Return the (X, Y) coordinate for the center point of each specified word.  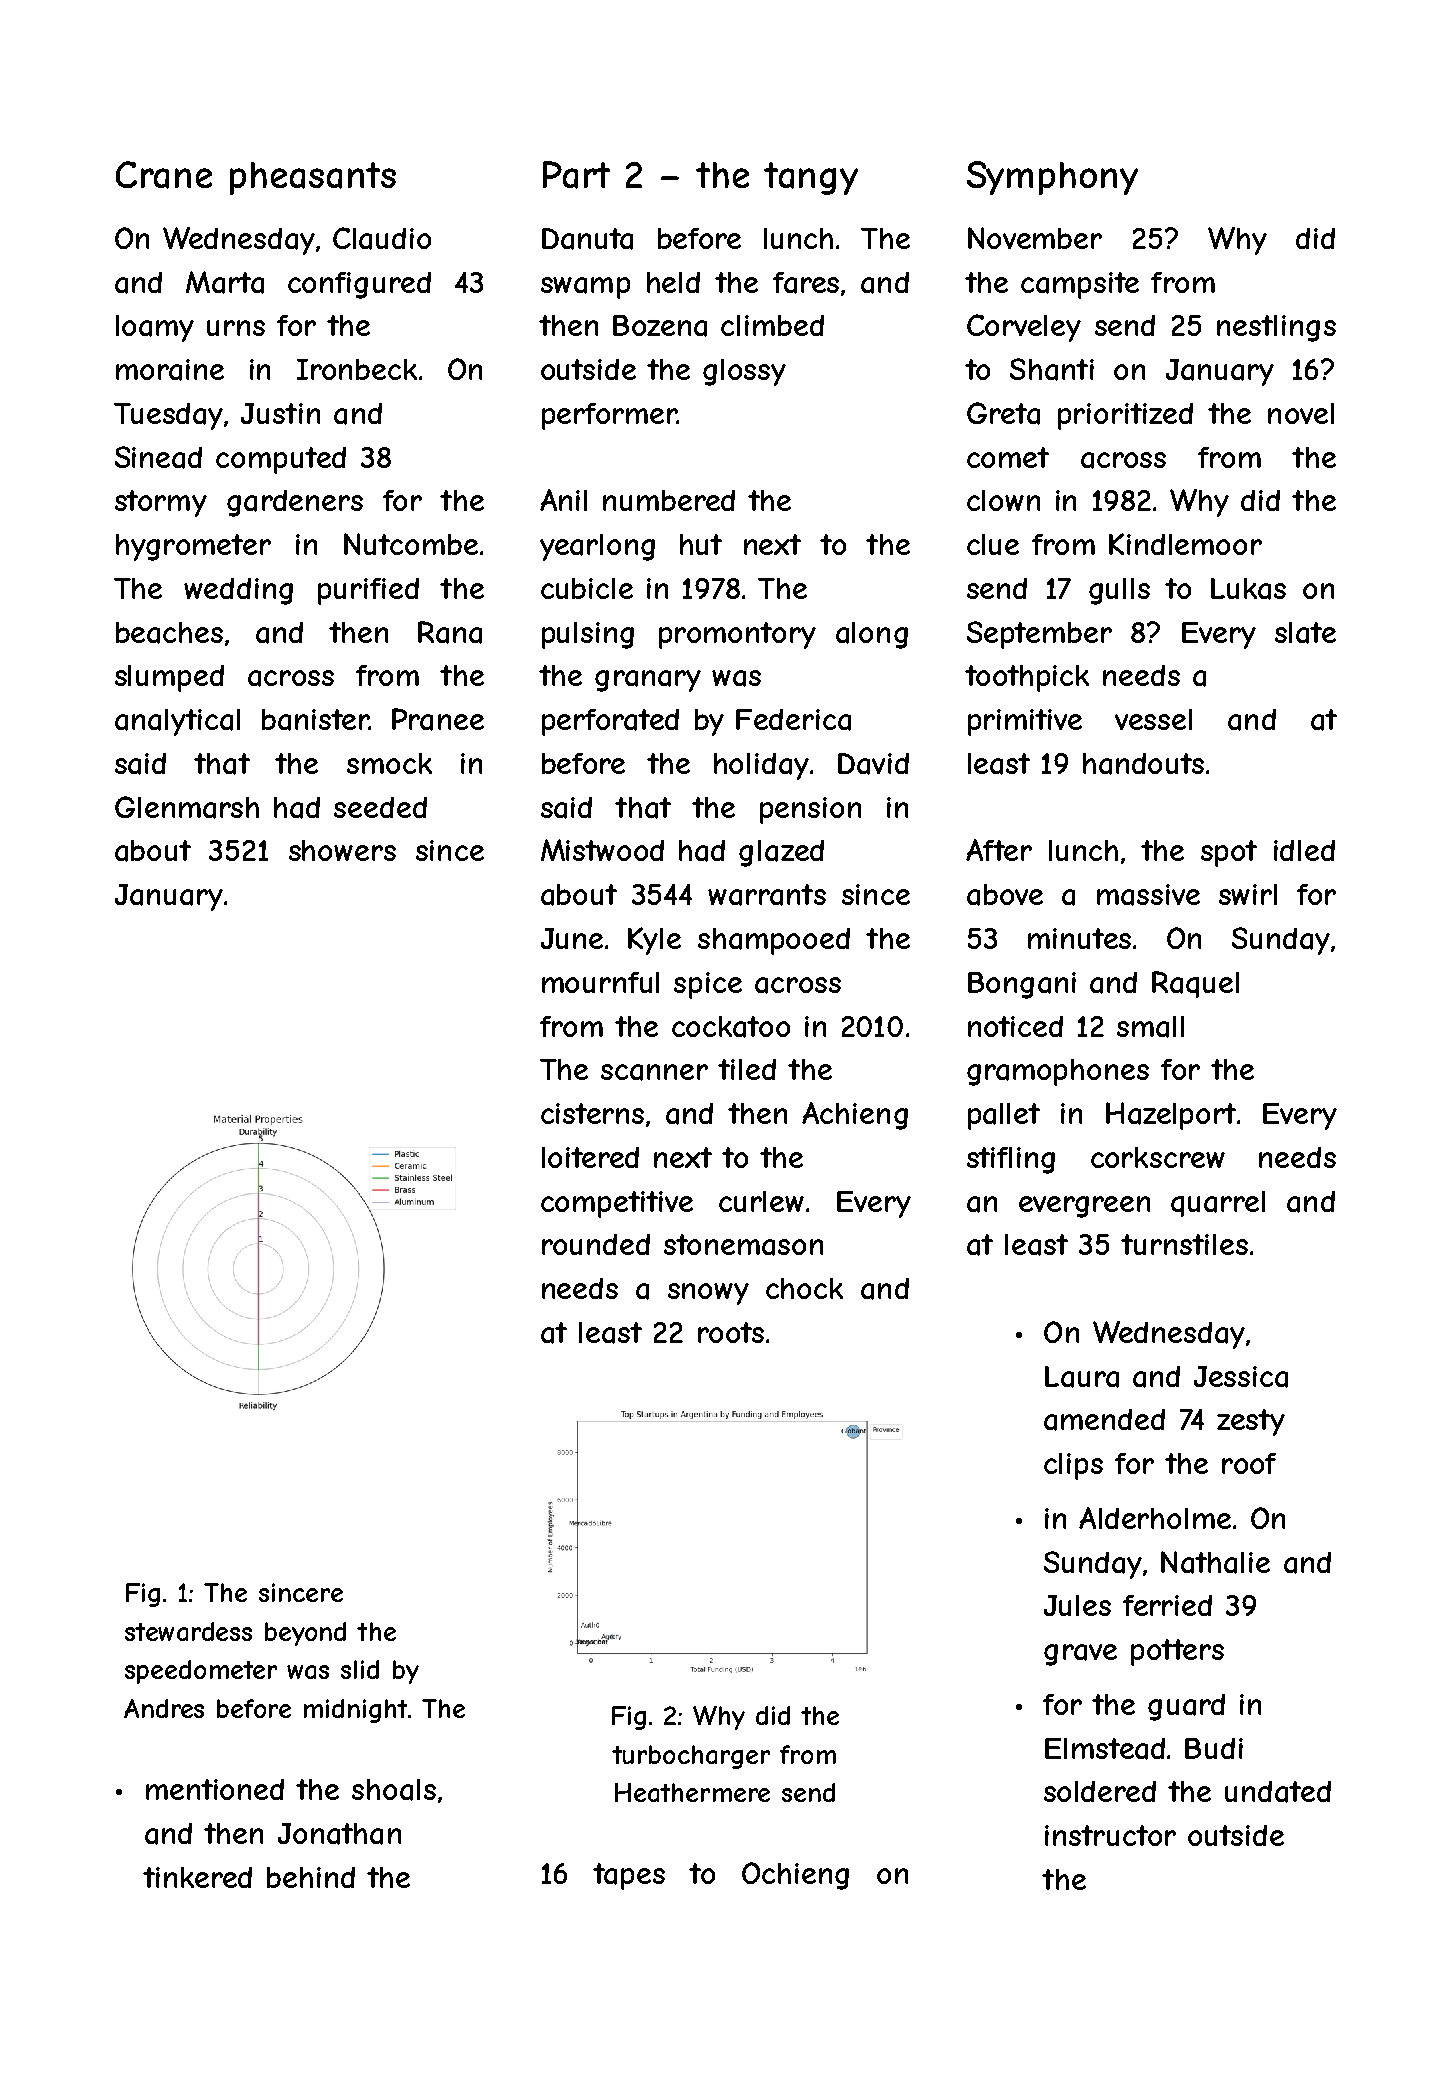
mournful (600, 982)
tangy (811, 178)
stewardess (188, 1631)
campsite (1080, 285)
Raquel (1195, 984)
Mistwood (602, 850)
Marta (225, 282)
